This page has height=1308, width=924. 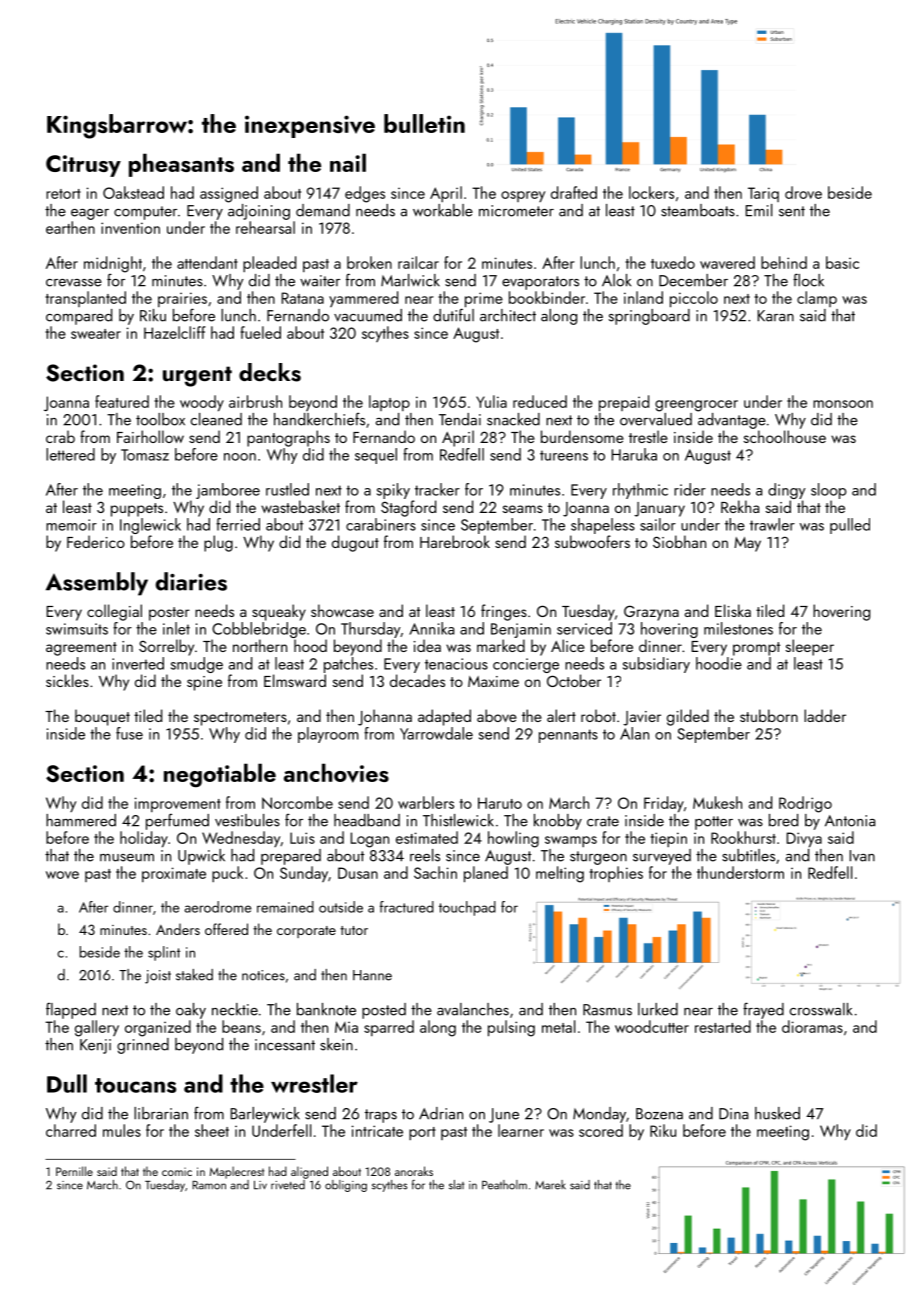 I want to click on dutiful, so click(x=453, y=315).
